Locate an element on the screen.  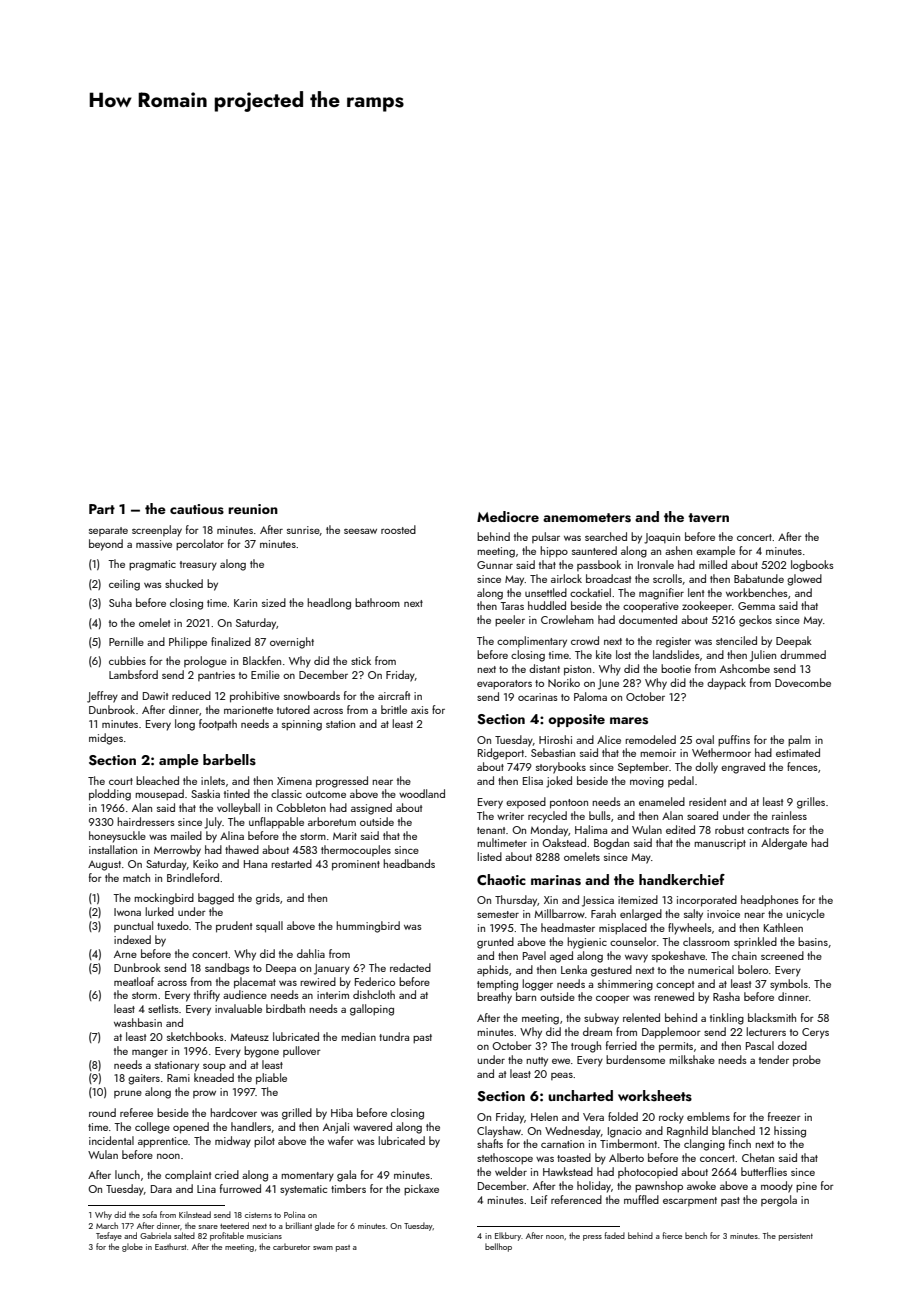
hummingbird is located at coordinates (368, 927).
